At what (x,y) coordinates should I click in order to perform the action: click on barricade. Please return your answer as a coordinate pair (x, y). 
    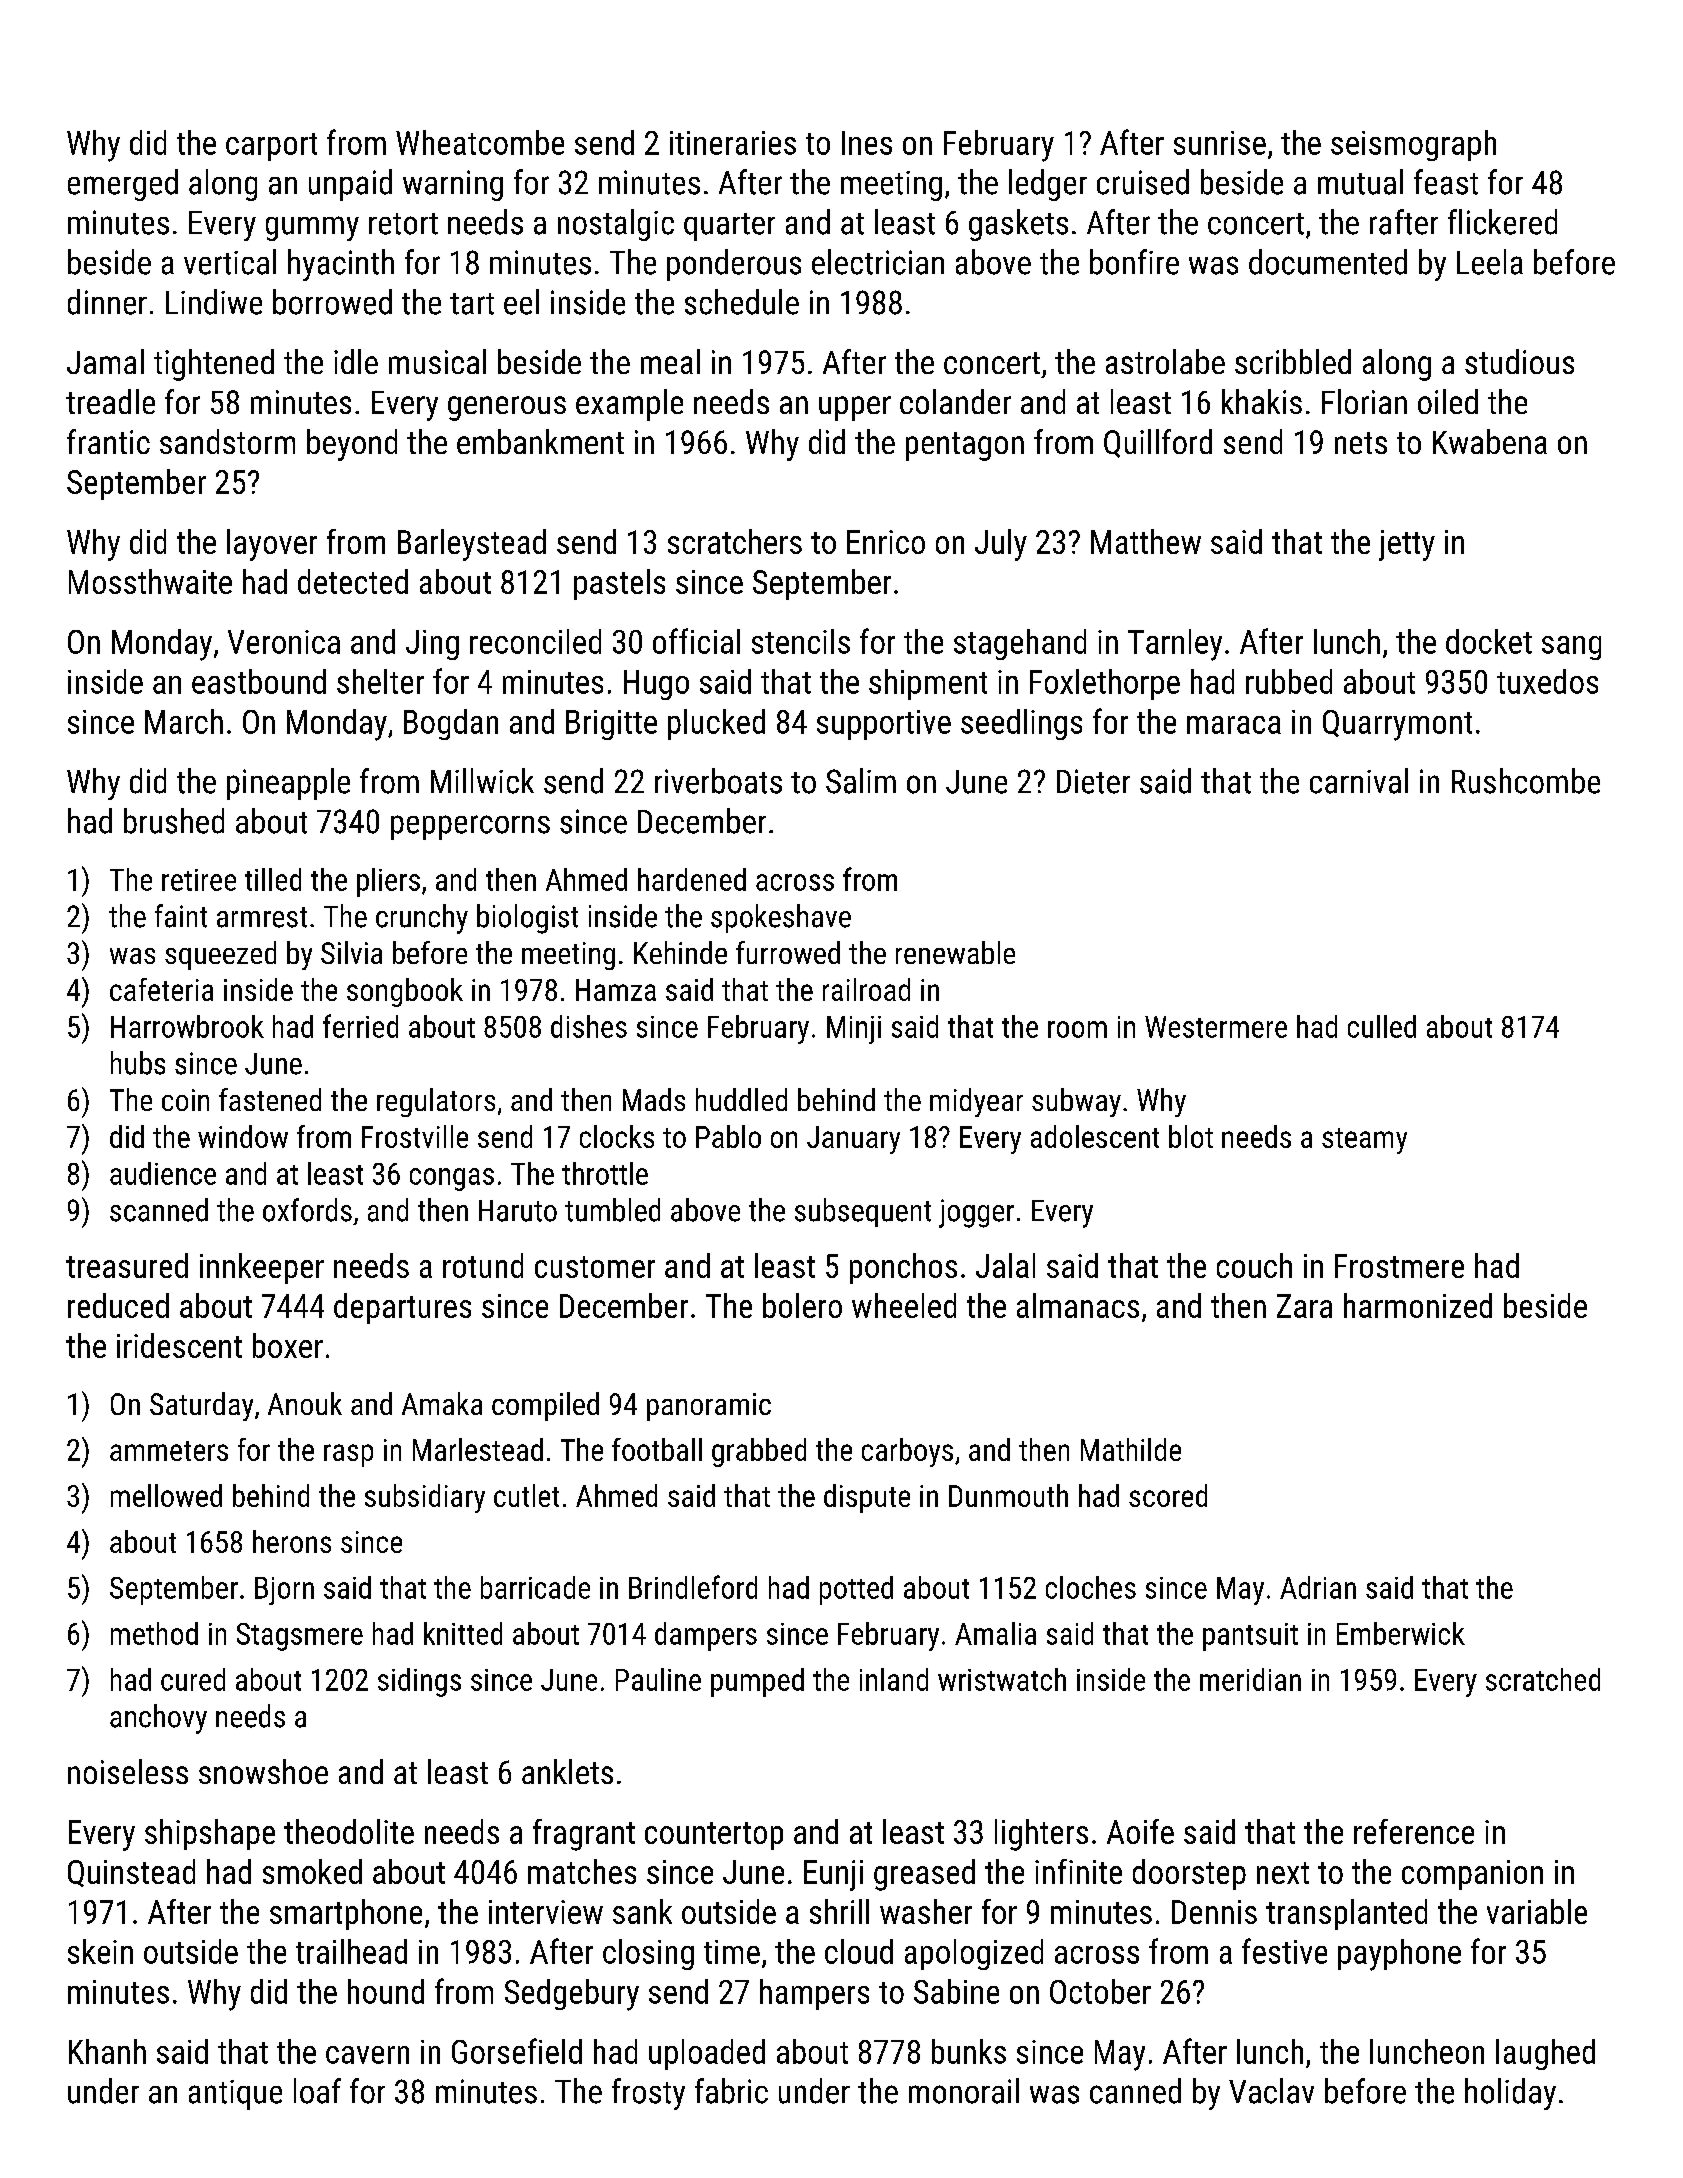
    Looking at the image, I should click on (535, 1587).
